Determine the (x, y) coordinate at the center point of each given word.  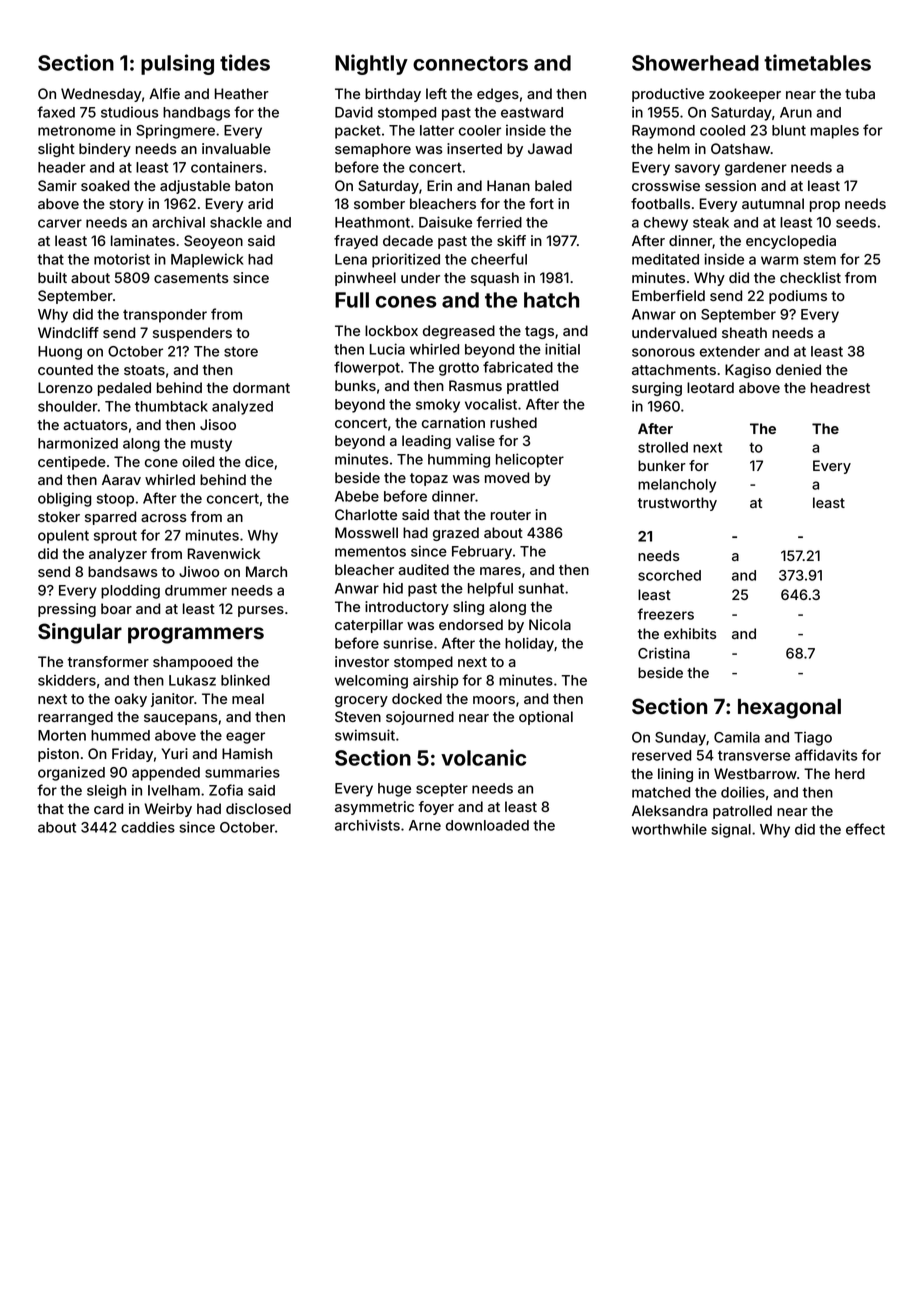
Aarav (121, 479)
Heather (242, 93)
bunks (355, 385)
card (108, 808)
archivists (367, 825)
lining (675, 775)
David (354, 112)
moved (507, 477)
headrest (840, 387)
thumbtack (171, 406)
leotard (710, 387)
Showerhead (695, 63)
